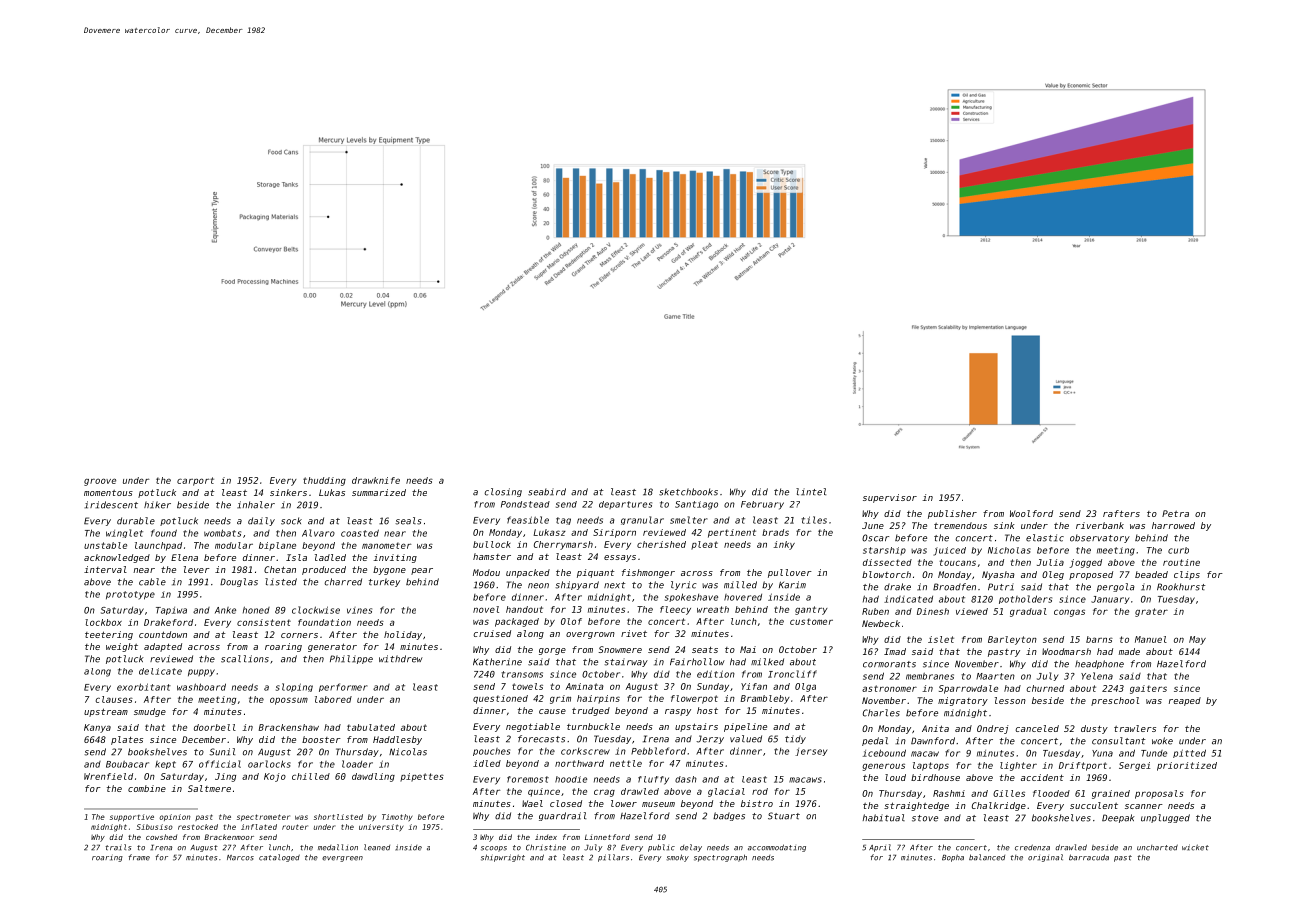 This image has width=1308, height=924. I want to click on lintel, so click(811, 492).
